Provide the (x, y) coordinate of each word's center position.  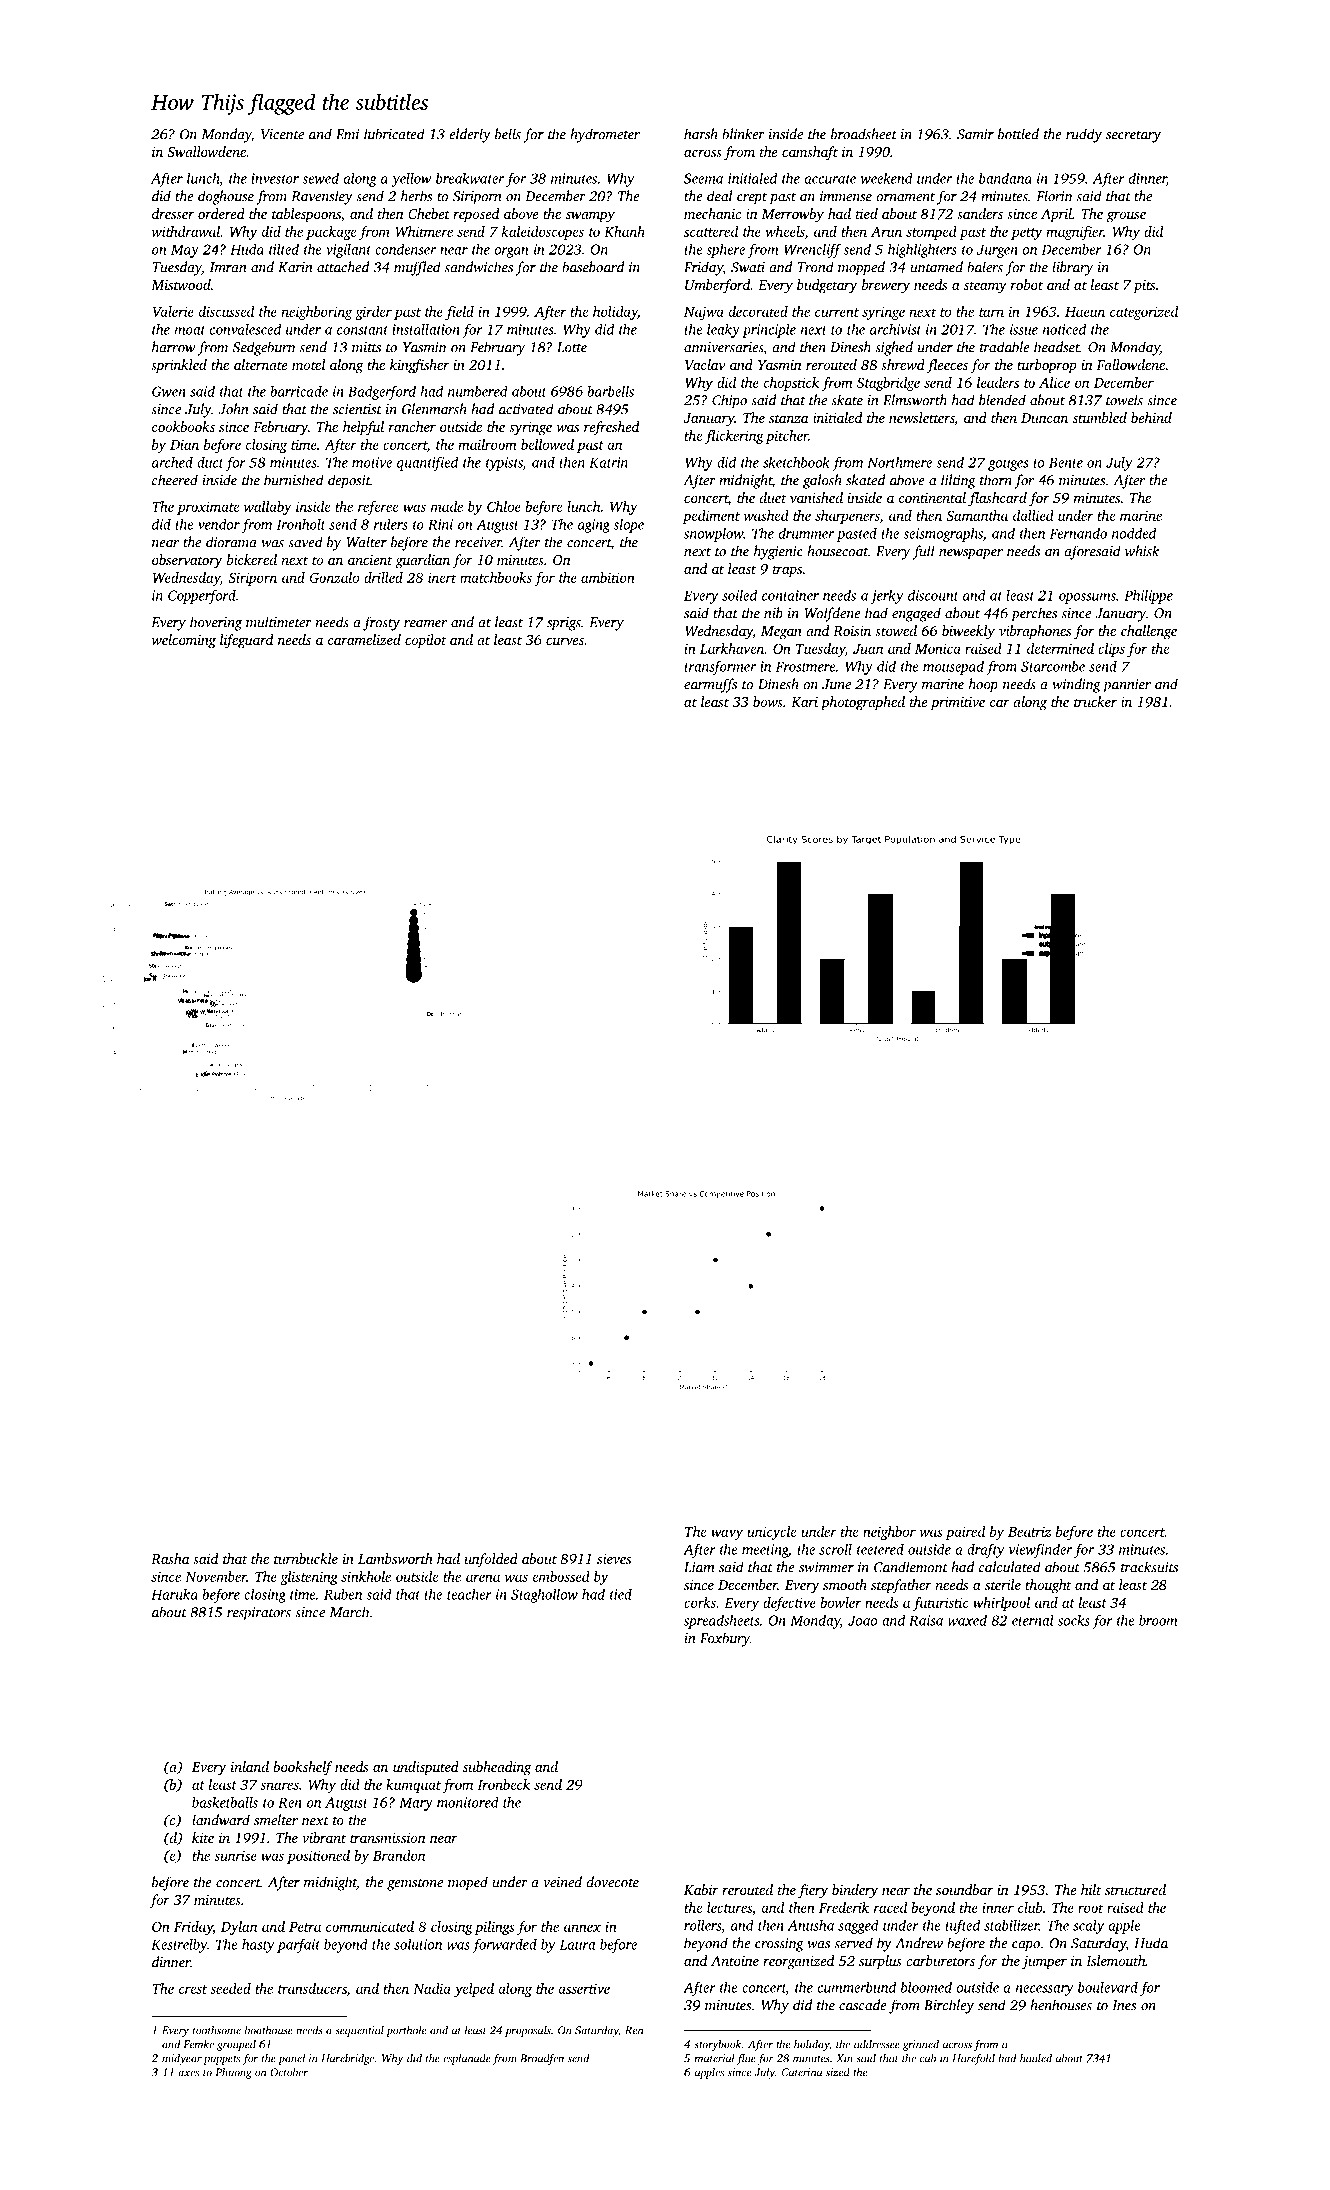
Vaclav (705, 364)
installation (426, 329)
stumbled (1100, 417)
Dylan (239, 1928)
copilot (426, 641)
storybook (718, 2045)
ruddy (1084, 135)
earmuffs (710, 685)
